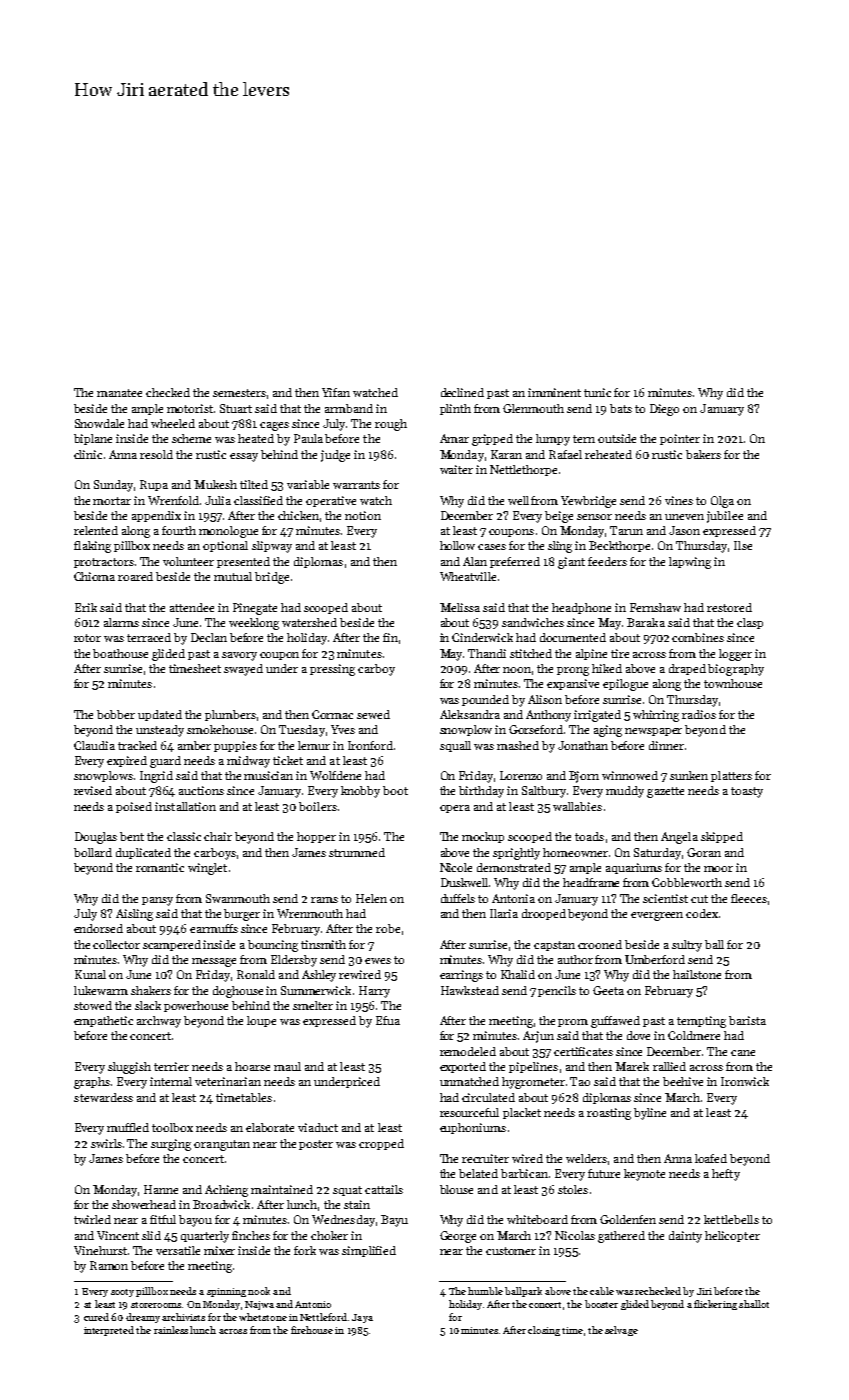  Describe the element at coordinates (156, 777) in the image. I see `Ingrid` at that location.
